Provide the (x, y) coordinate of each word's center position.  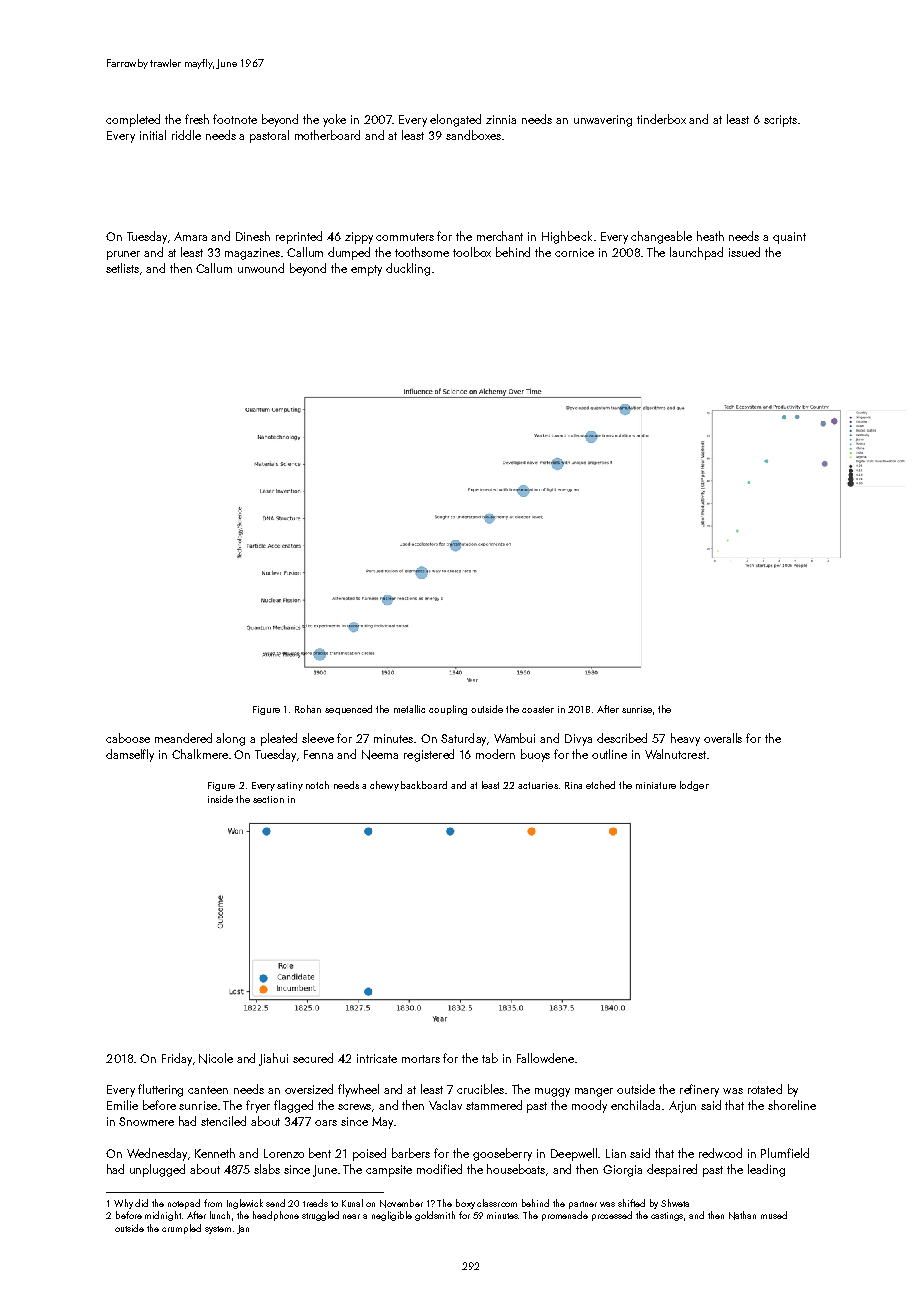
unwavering (603, 121)
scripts (780, 121)
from (213, 1203)
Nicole (216, 1058)
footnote (235, 119)
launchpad (696, 253)
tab (490, 1058)
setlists (122, 268)
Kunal (352, 1203)
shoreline (792, 1105)
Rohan (308, 709)
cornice (574, 252)
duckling (408, 269)
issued (744, 252)
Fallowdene (545, 1058)
